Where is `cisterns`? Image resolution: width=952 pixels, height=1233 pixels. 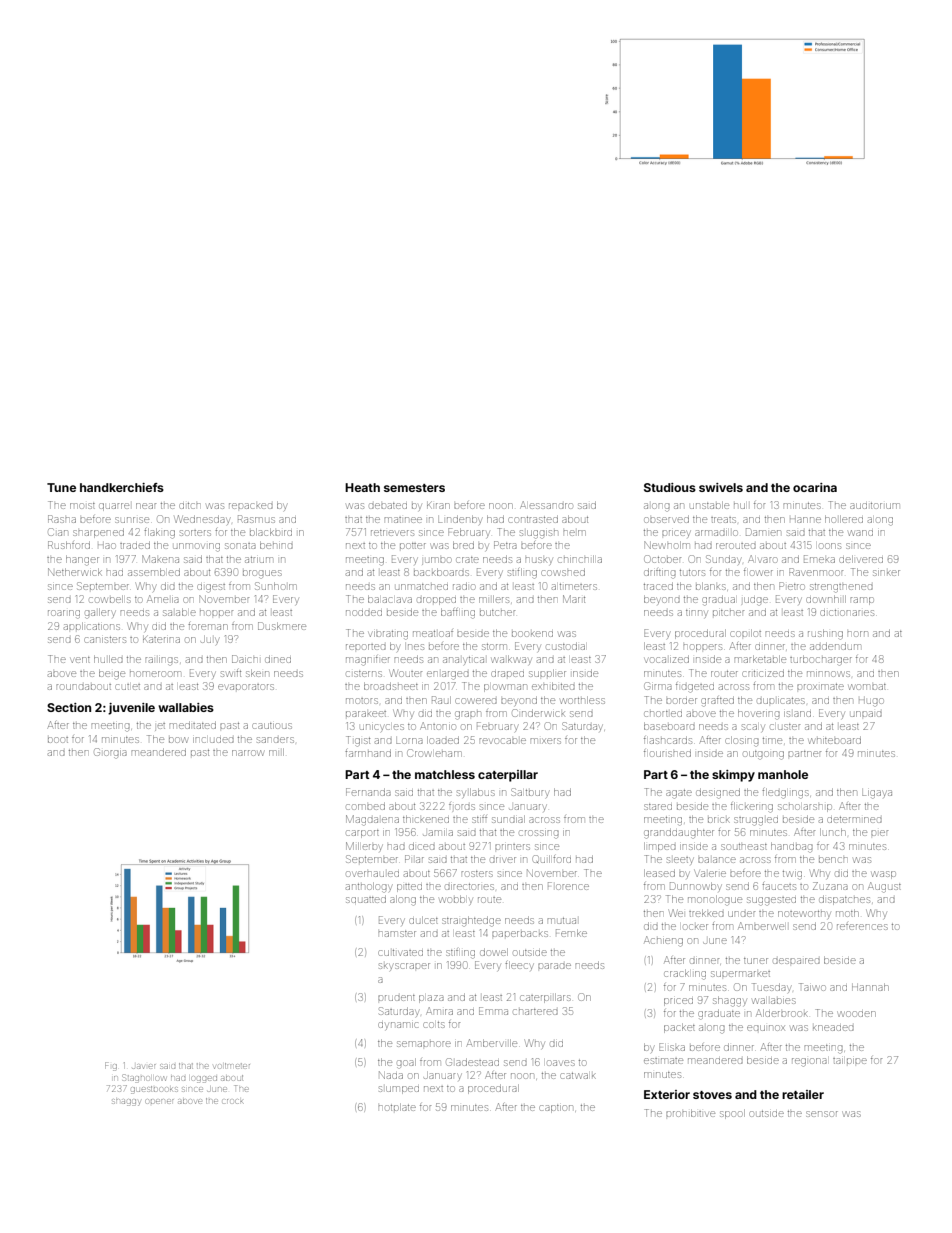 cisterns is located at coordinates (364, 674).
